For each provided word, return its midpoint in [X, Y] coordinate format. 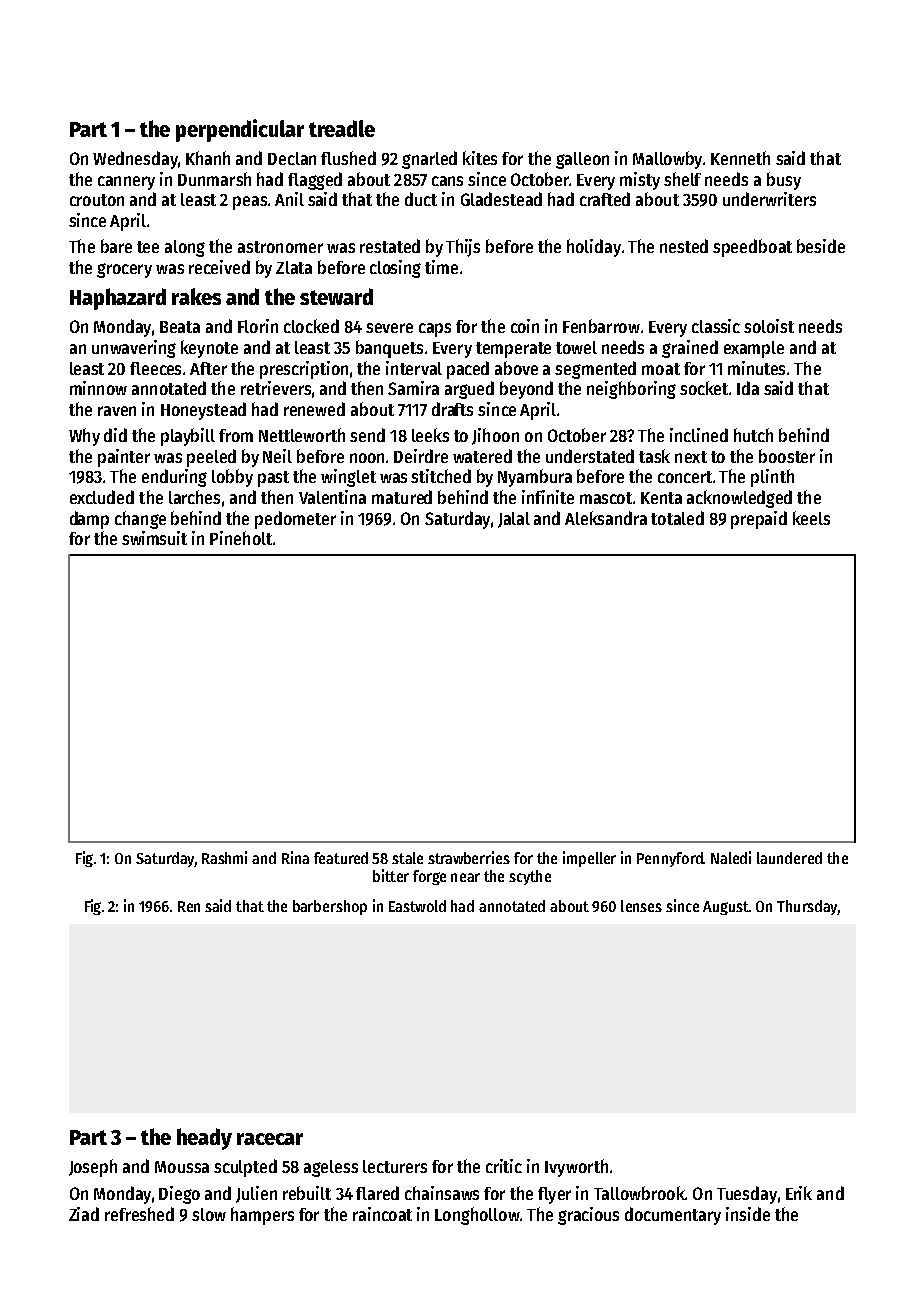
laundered [789, 858]
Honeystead [203, 411]
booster [787, 456]
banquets [389, 349]
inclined [699, 435]
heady [204, 1139]
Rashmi [224, 857]
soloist [769, 326]
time [441, 267]
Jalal [514, 520]
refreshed [139, 1214]
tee [148, 247]
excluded [102, 497]
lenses [641, 906]
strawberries [469, 857]
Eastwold [417, 906]
